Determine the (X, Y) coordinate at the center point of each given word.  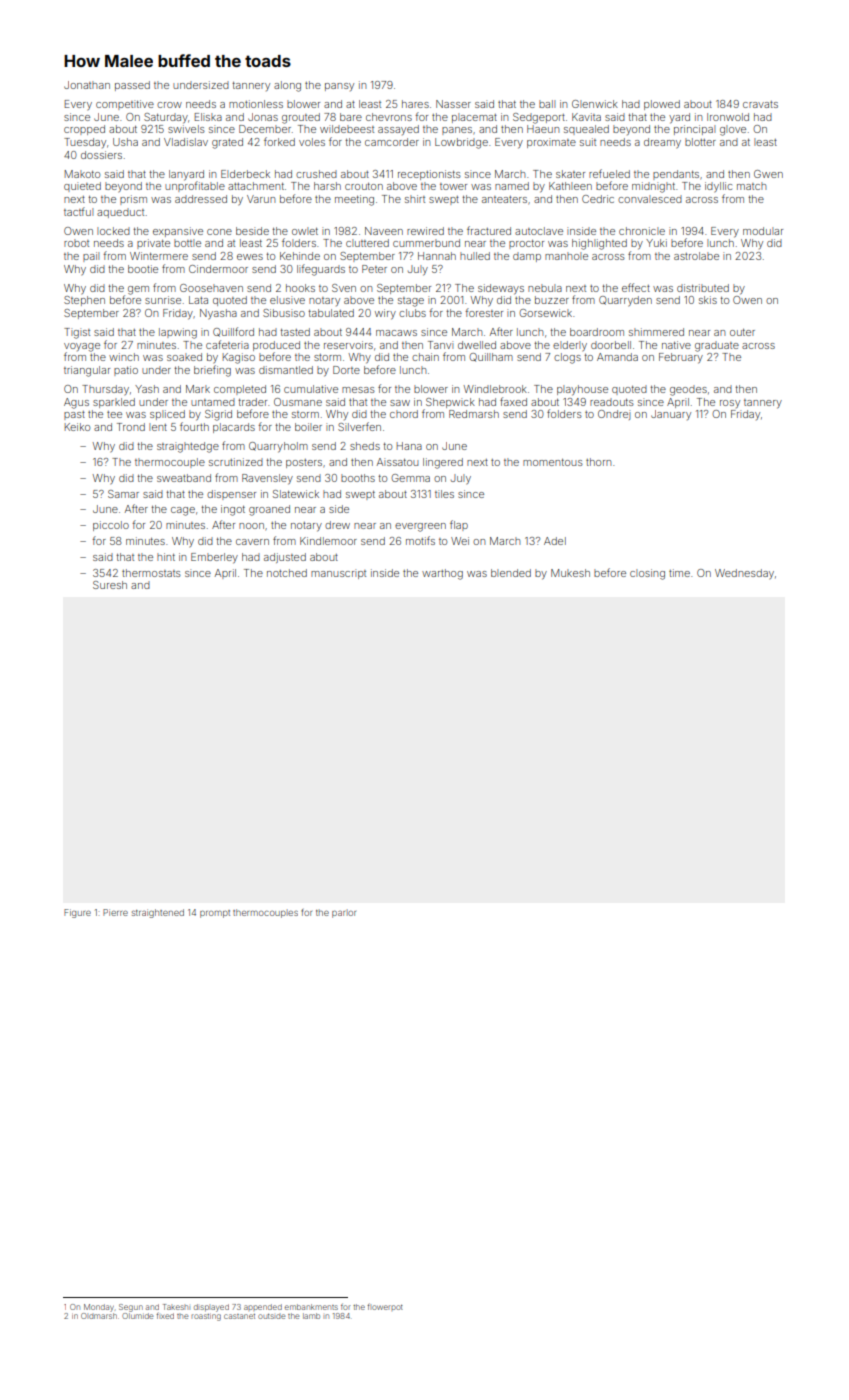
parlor (344, 914)
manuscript (338, 574)
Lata (198, 300)
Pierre (115, 912)
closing (647, 574)
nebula (545, 288)
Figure (77, 913)
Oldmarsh (99, 1316)
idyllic (718, 187)
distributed (703, 288)
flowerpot (385, 1307)
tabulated (331, 313)
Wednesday (744, 574)
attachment (256, 186)
